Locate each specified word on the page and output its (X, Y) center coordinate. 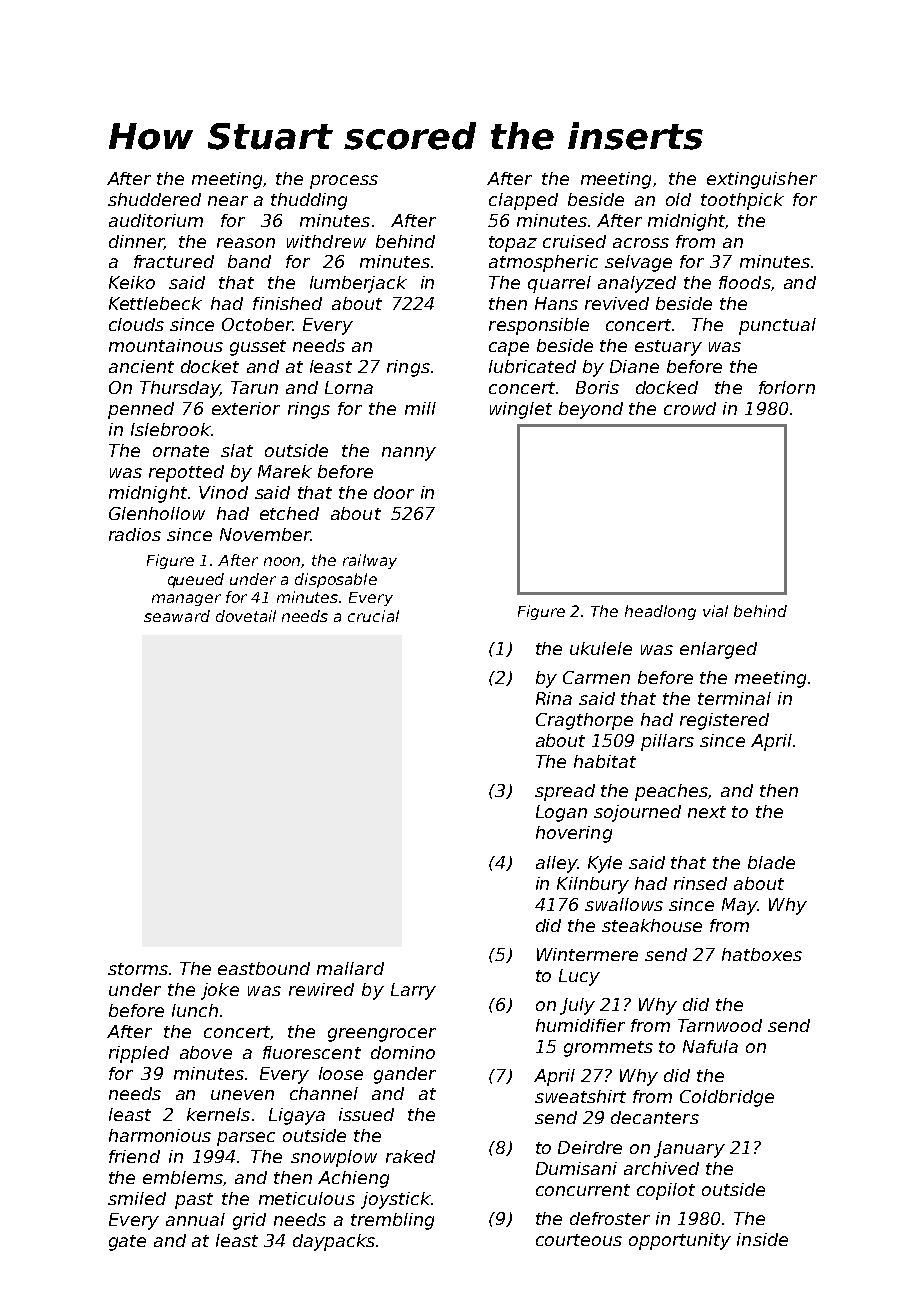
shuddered (154, 199)
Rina (554, 698)
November (265, 534)
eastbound (264, 968)
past (194, 1201)
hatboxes (762, 954)
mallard (350, 968)
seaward (177, 616)
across (641, 243)
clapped (523, 201)
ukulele (601, 648)
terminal (734, 698)
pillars (667, 742)
